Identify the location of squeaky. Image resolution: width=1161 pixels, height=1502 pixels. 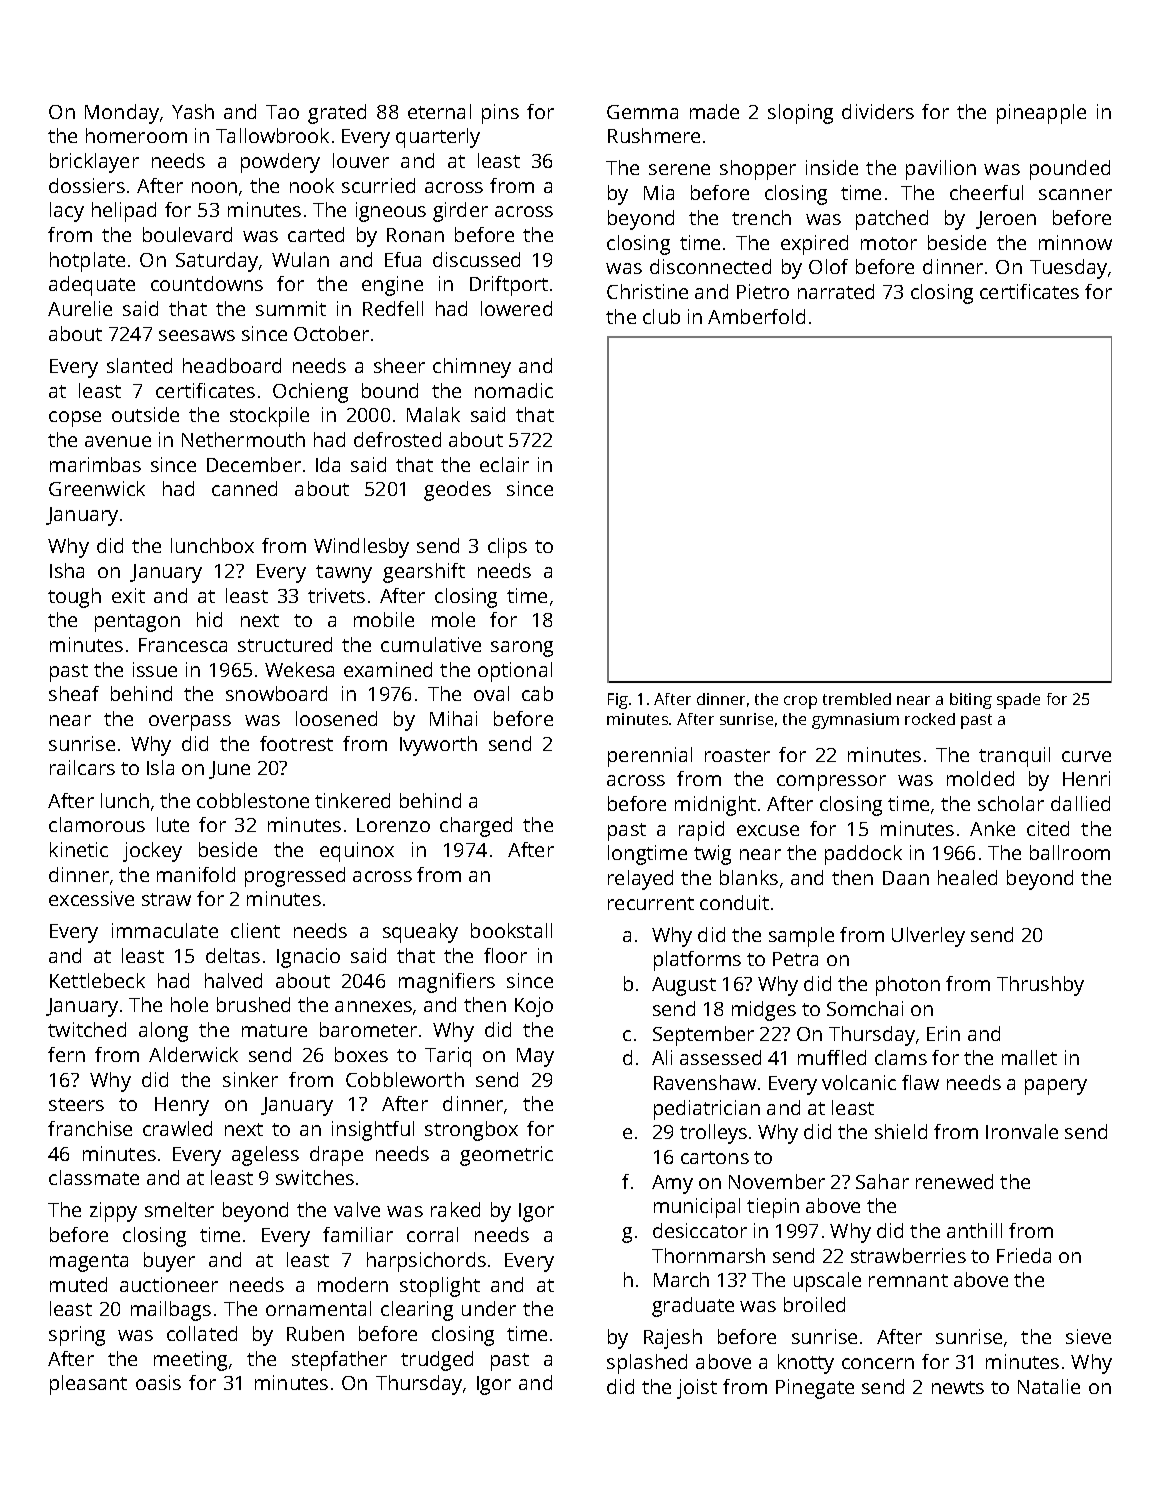
(420, 933).
